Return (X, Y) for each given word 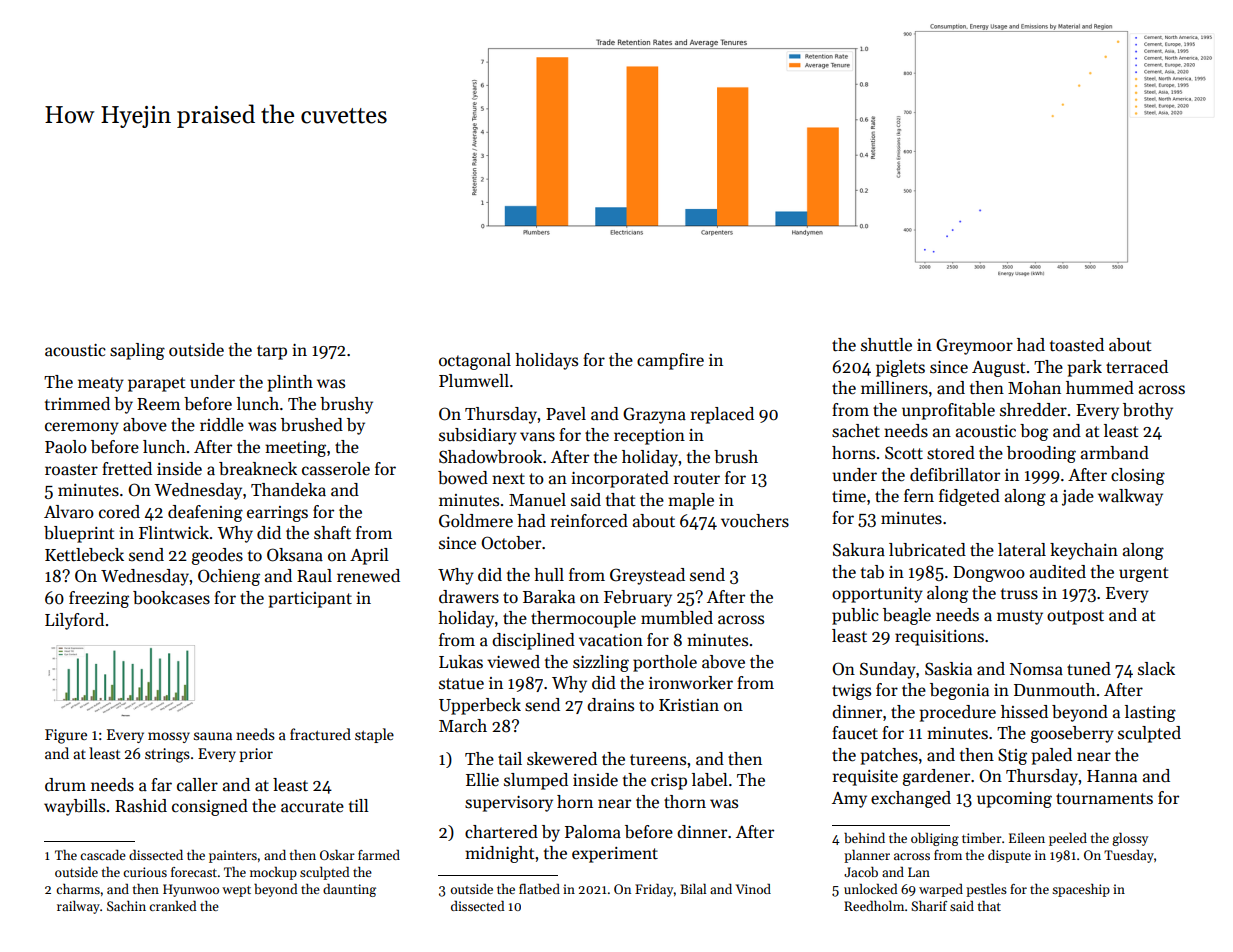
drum (65, 785)
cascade (103, 855)
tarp (272, 352)
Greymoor (974, 346)
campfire (670, 361)
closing (1138, 476)
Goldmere (476, 521)
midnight (499, 854)
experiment (615, 855)
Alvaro (69, 512)
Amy (849, 800)
